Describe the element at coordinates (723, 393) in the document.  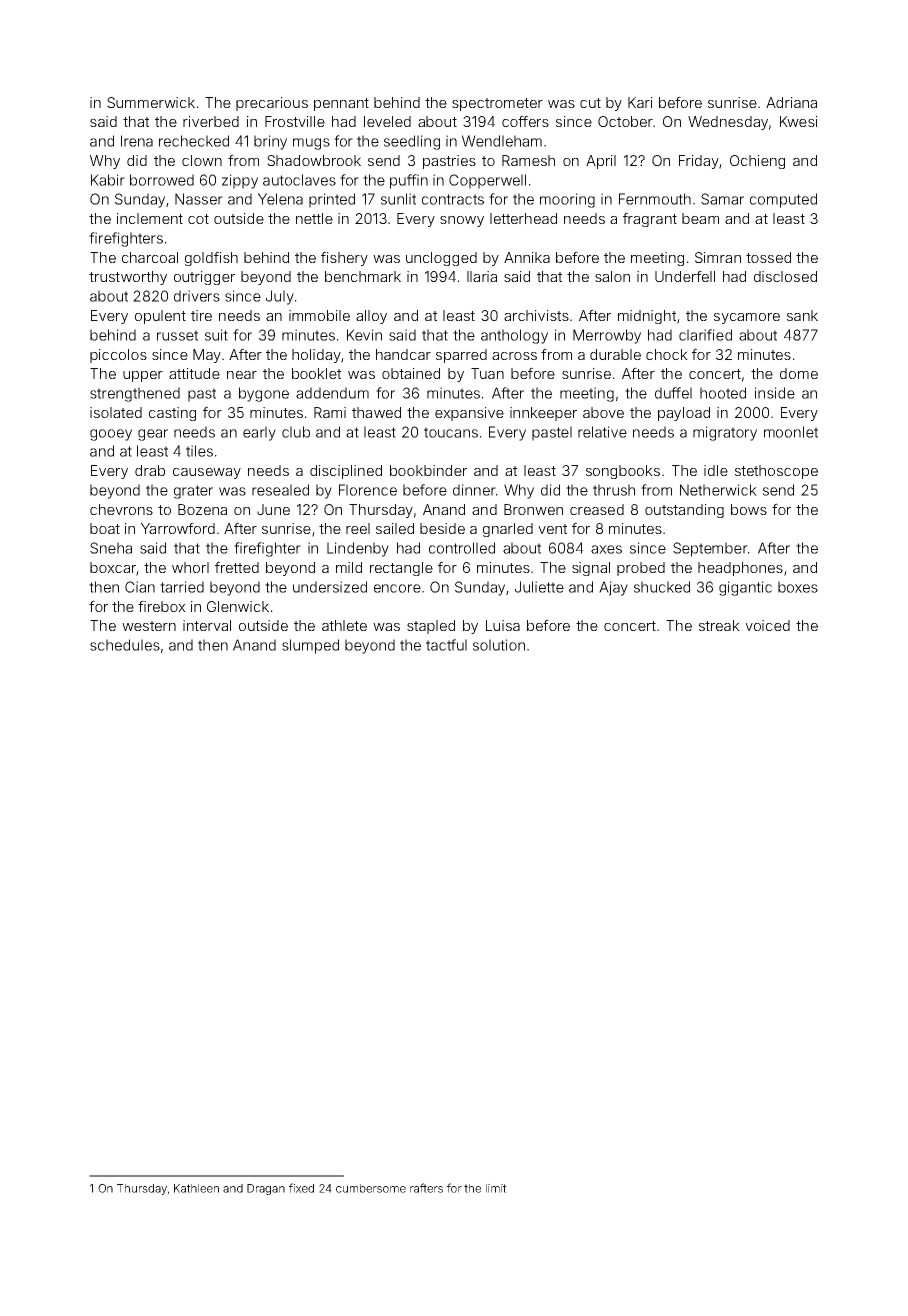
I see `hooted` at that location.
